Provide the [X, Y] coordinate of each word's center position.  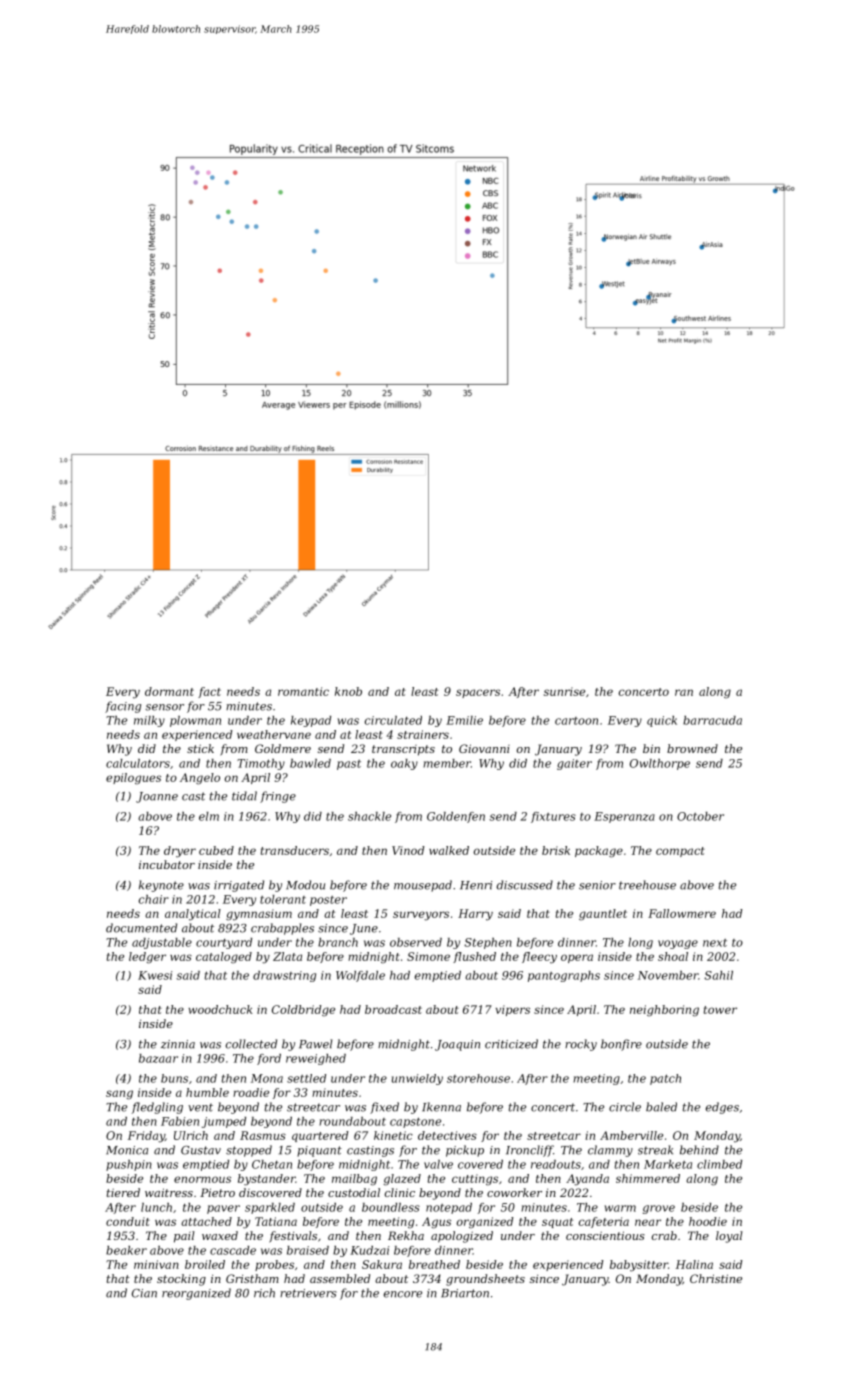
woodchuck [221, 1009]
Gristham [252, 1278]
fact [209, 692]
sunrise [564, 691]
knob [348, 691]
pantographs [564, 976]
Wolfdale [360, 976]
